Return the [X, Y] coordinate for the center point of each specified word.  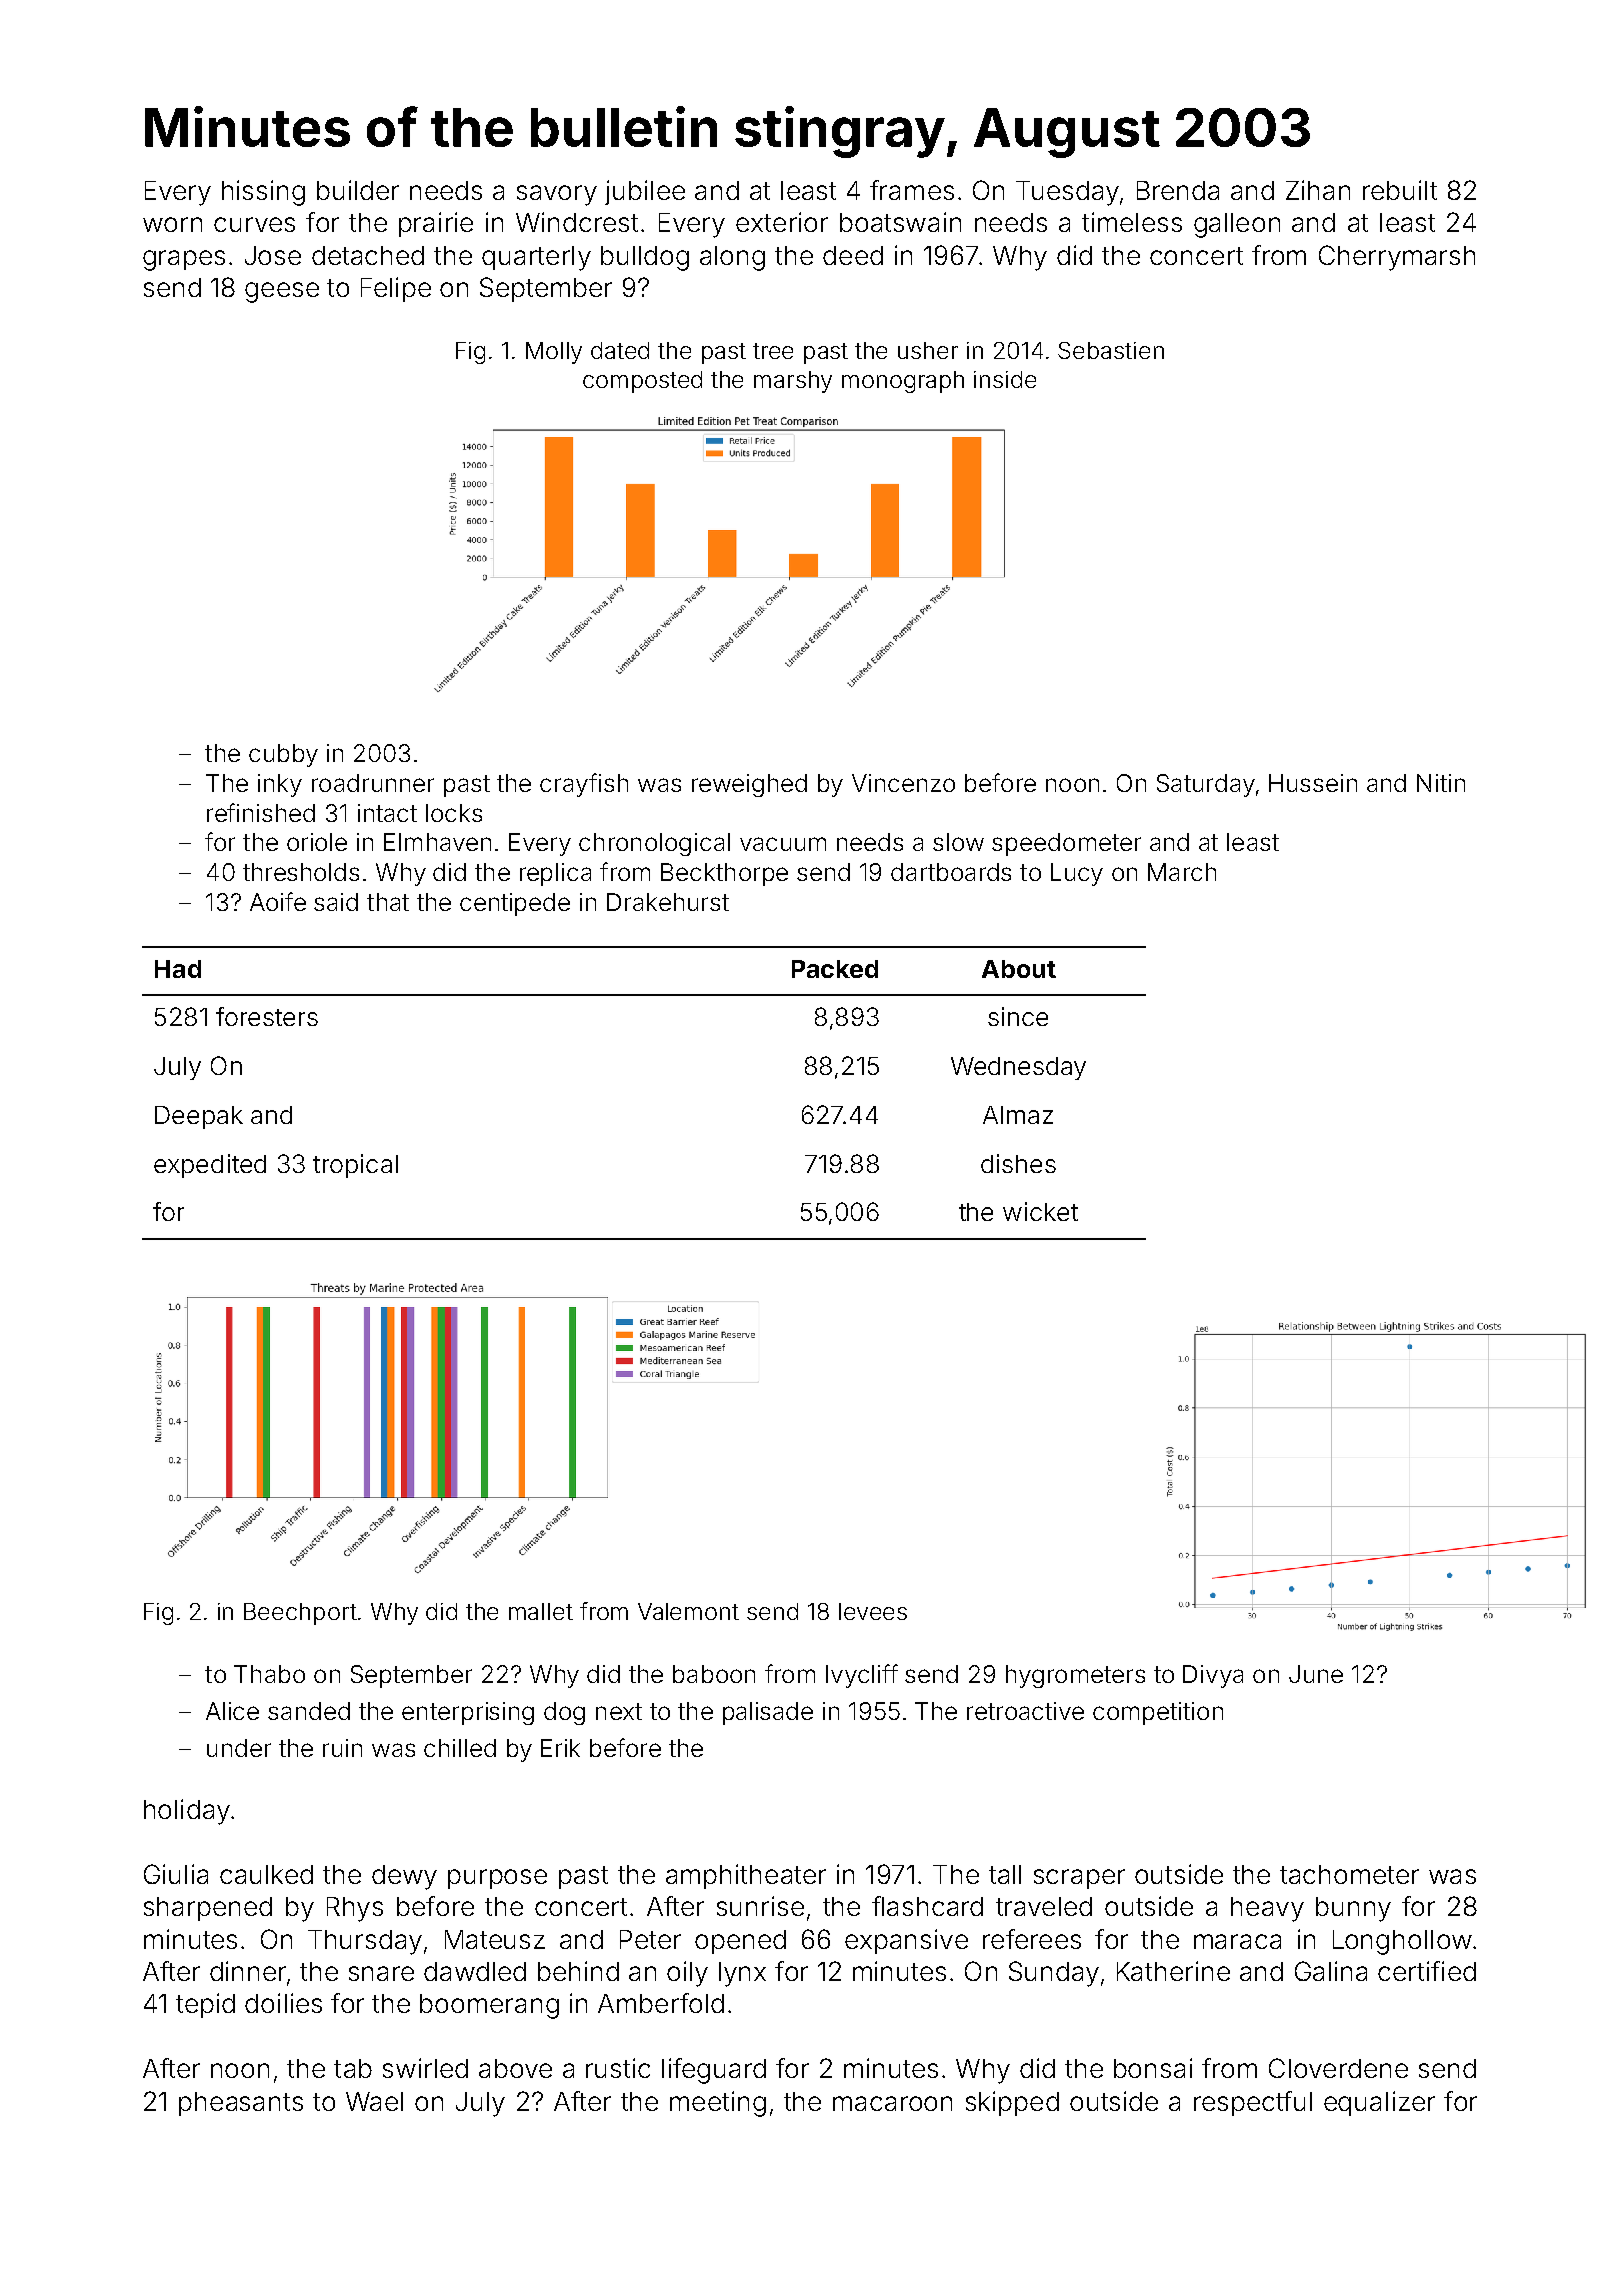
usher [928, 350]
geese [282, 292]
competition [1158, 1713]
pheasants [241, 2104]
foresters [267, 1016]
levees [873, 1611]
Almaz [1018, 1115]
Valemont [688, 1611]
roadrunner [373, 783]
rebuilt [1400, 190]
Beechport [300, 1614]
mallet [541, 1611]
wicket [1040, 1211]
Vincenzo [903, 783]
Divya [1213, 1676]
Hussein [1313, 783]
